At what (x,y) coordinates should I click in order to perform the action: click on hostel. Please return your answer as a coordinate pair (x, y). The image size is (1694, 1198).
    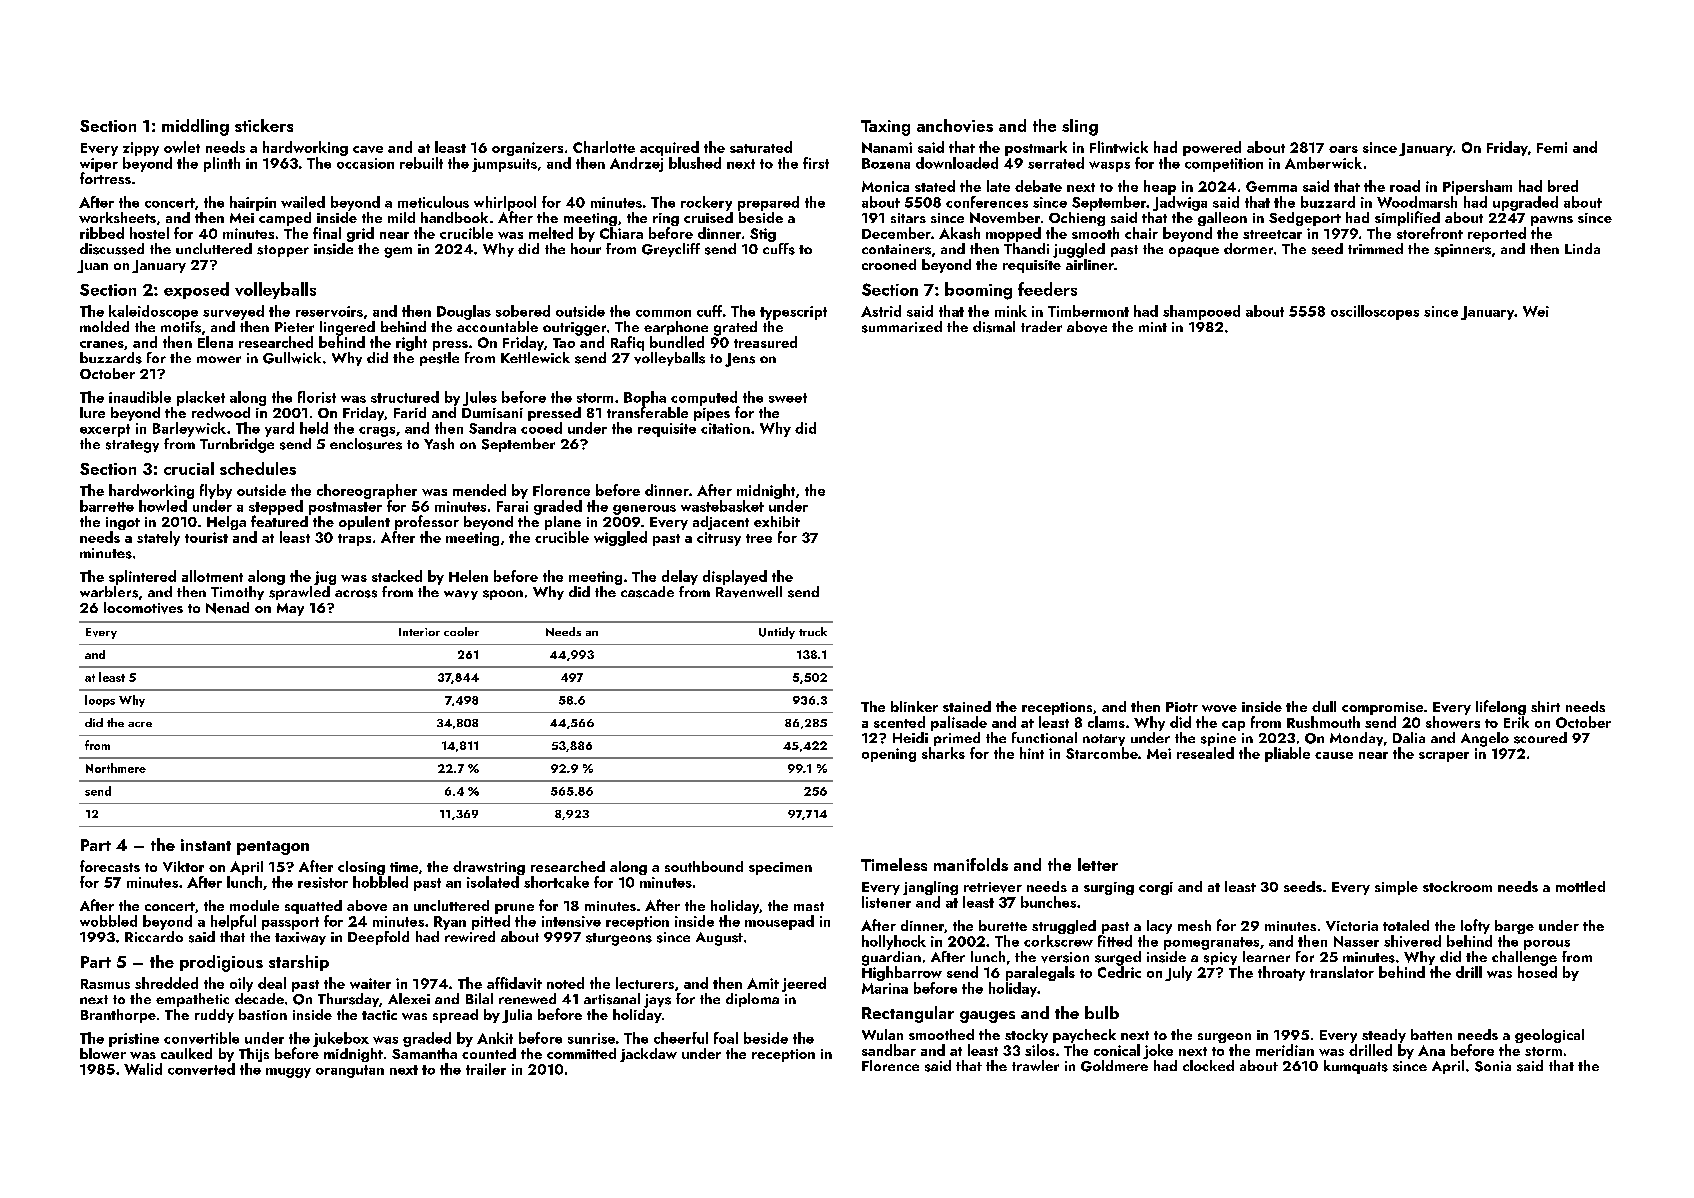
    Looking at the image, I should click on (149, 233).
